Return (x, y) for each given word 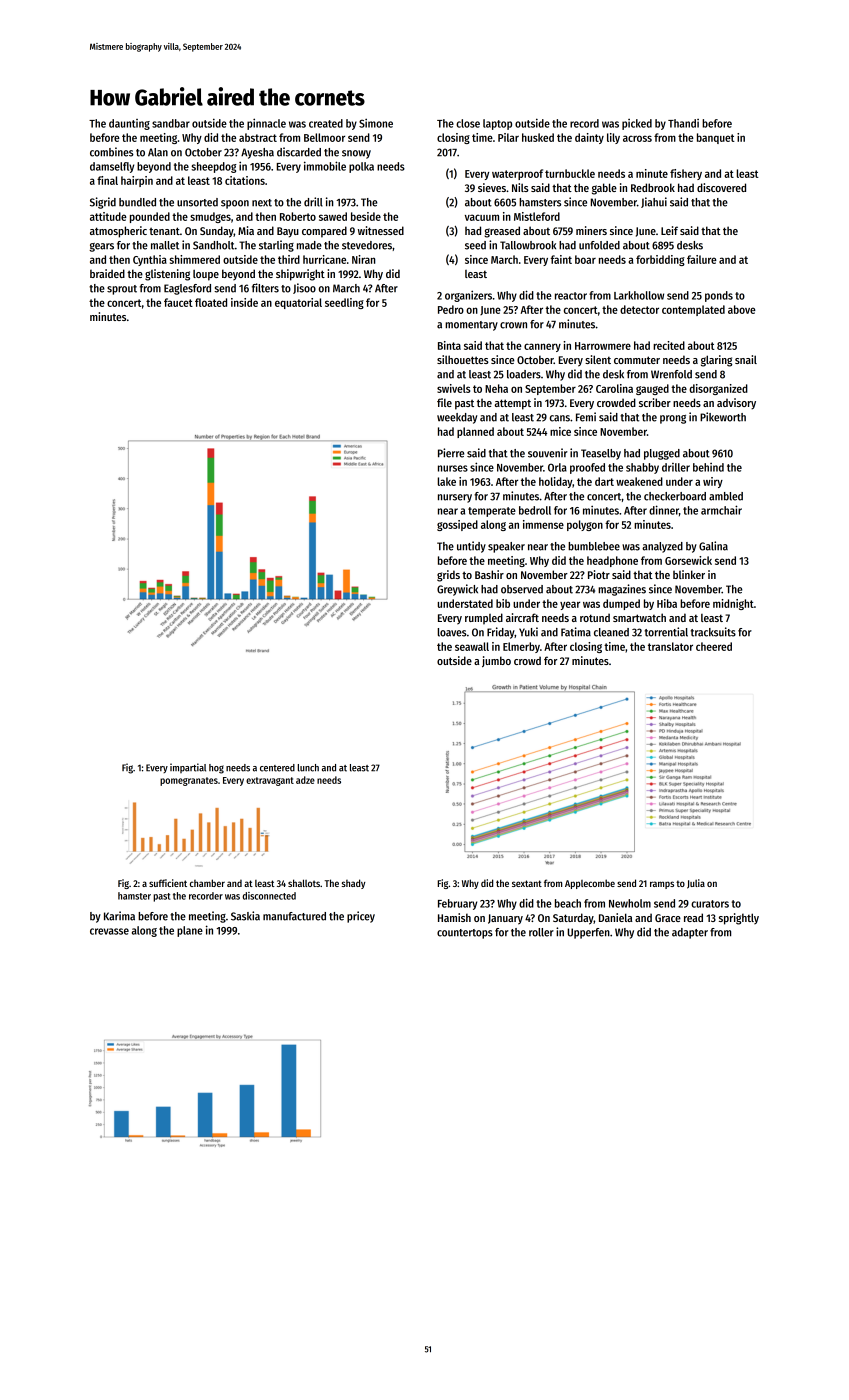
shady (353, 884)
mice (560, 431)
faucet (178, 302)
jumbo (496, 661)
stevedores (367, 245)
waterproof (517, 174)
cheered (714, 646)
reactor (571, 296)
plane (190, 931)
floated (211, 302)
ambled (726, 496)
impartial (188, 768)
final (107, 180)
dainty (589, 138)
